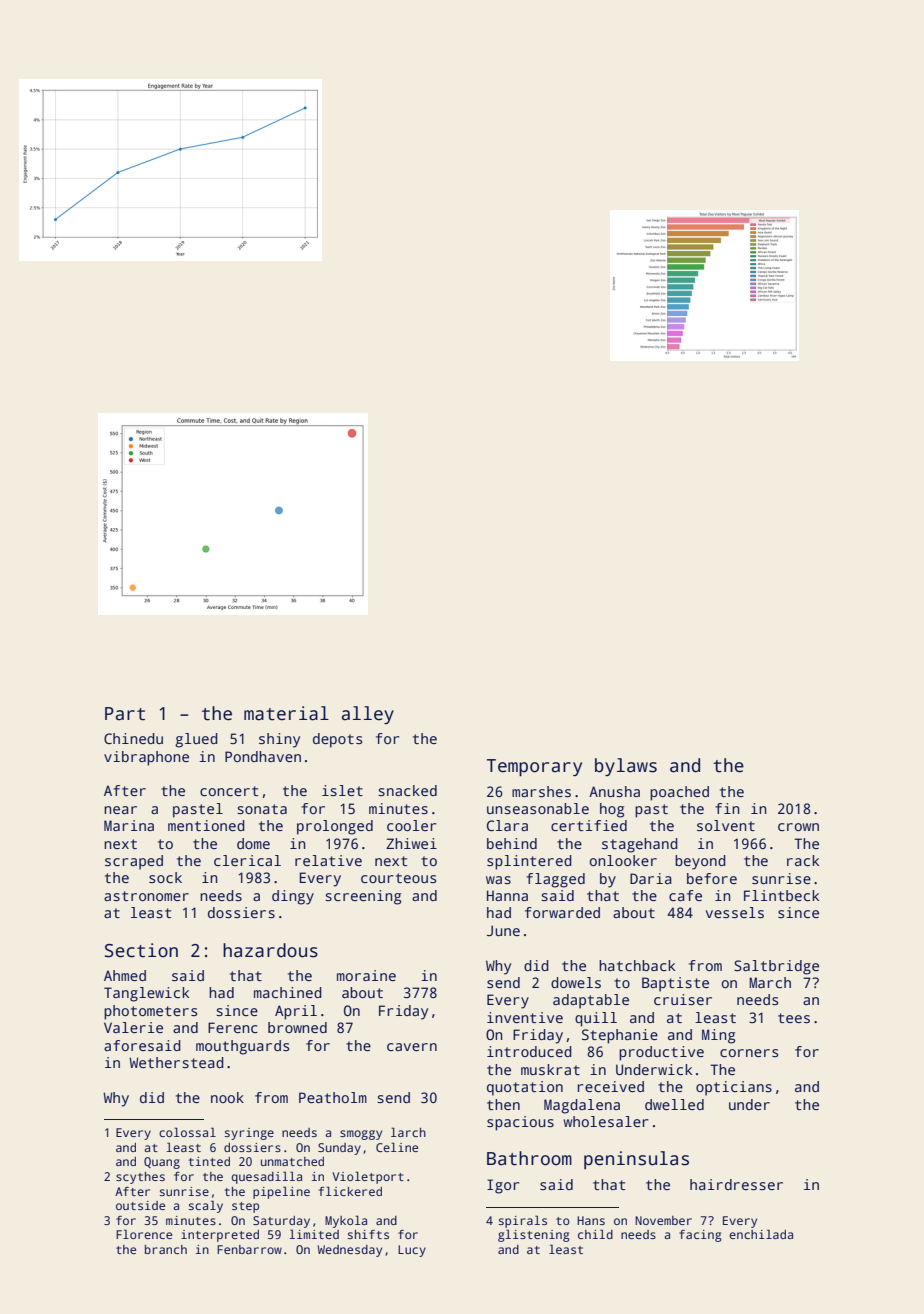 This screenshot has width=924, height=1314. I want to click on mouthguards, so click(242, 1047).
